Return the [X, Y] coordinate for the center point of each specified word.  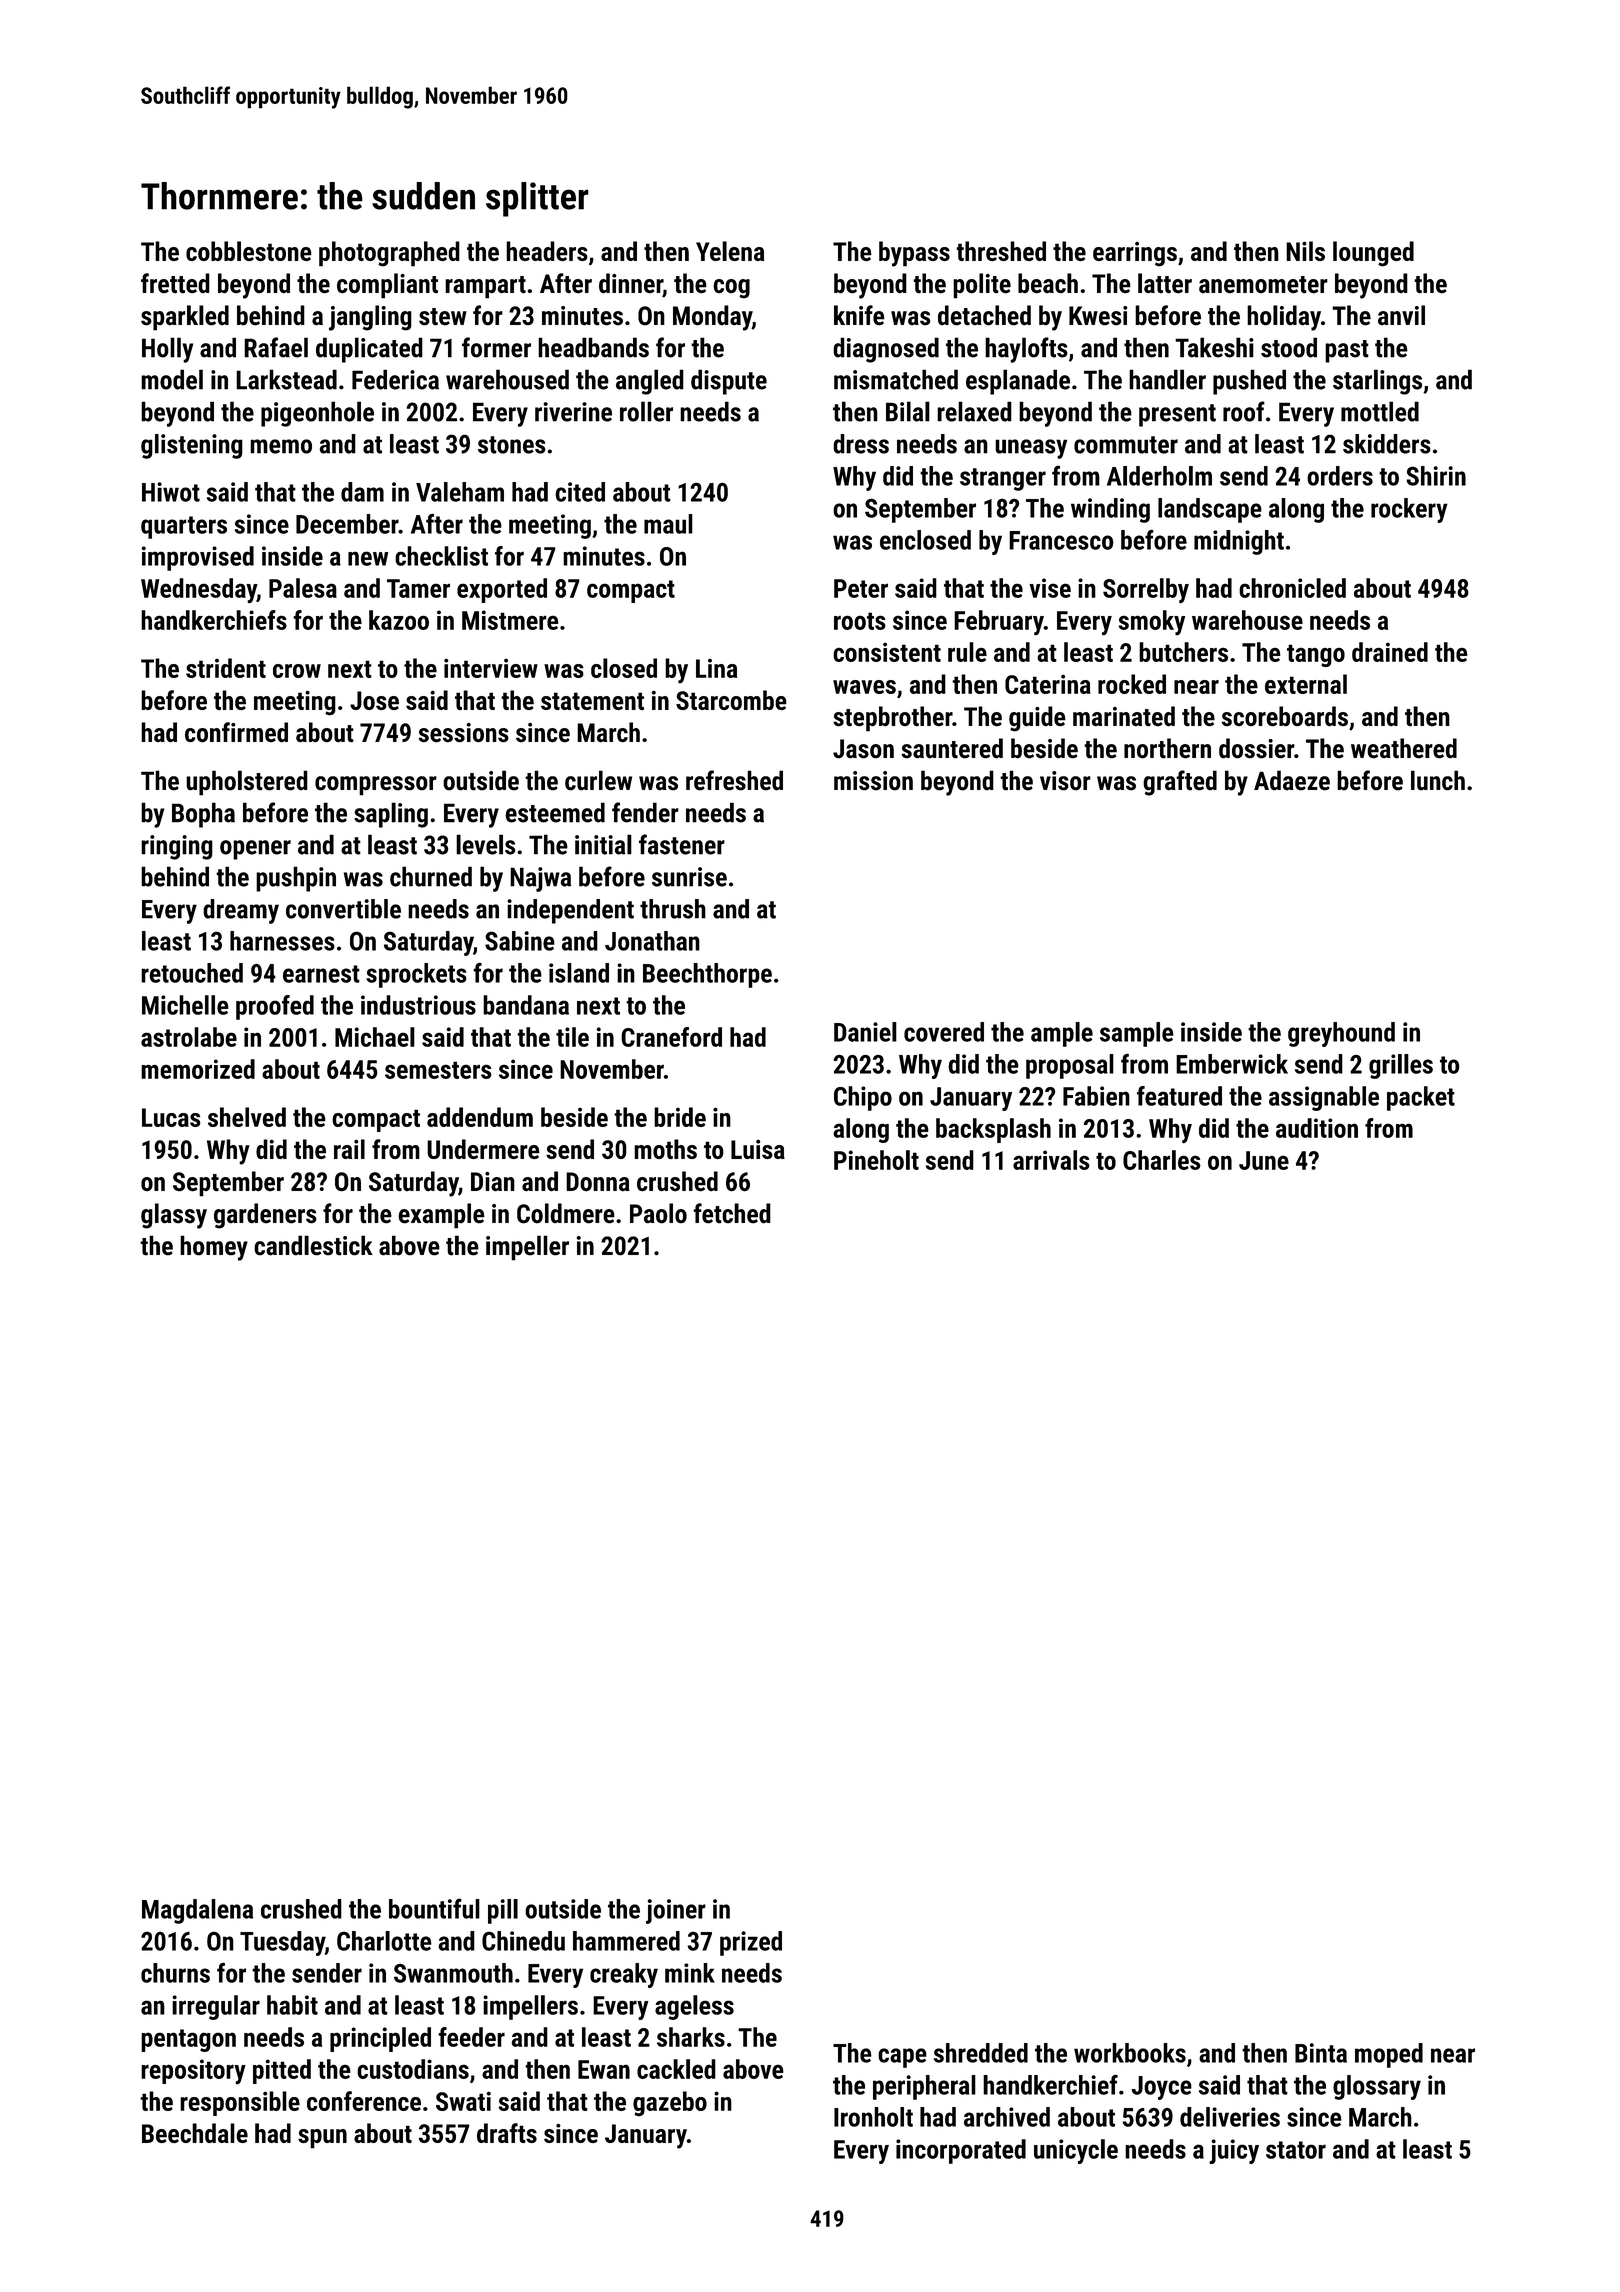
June [1264, 1160]
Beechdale [195, 2133]
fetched [732, 1213]
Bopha [203, 815]
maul [668, 524]
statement [592, 701]
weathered [1404, 748]
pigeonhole [317, 414]
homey [214, 1248]
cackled [676, 2069]
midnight [1239, 542]
